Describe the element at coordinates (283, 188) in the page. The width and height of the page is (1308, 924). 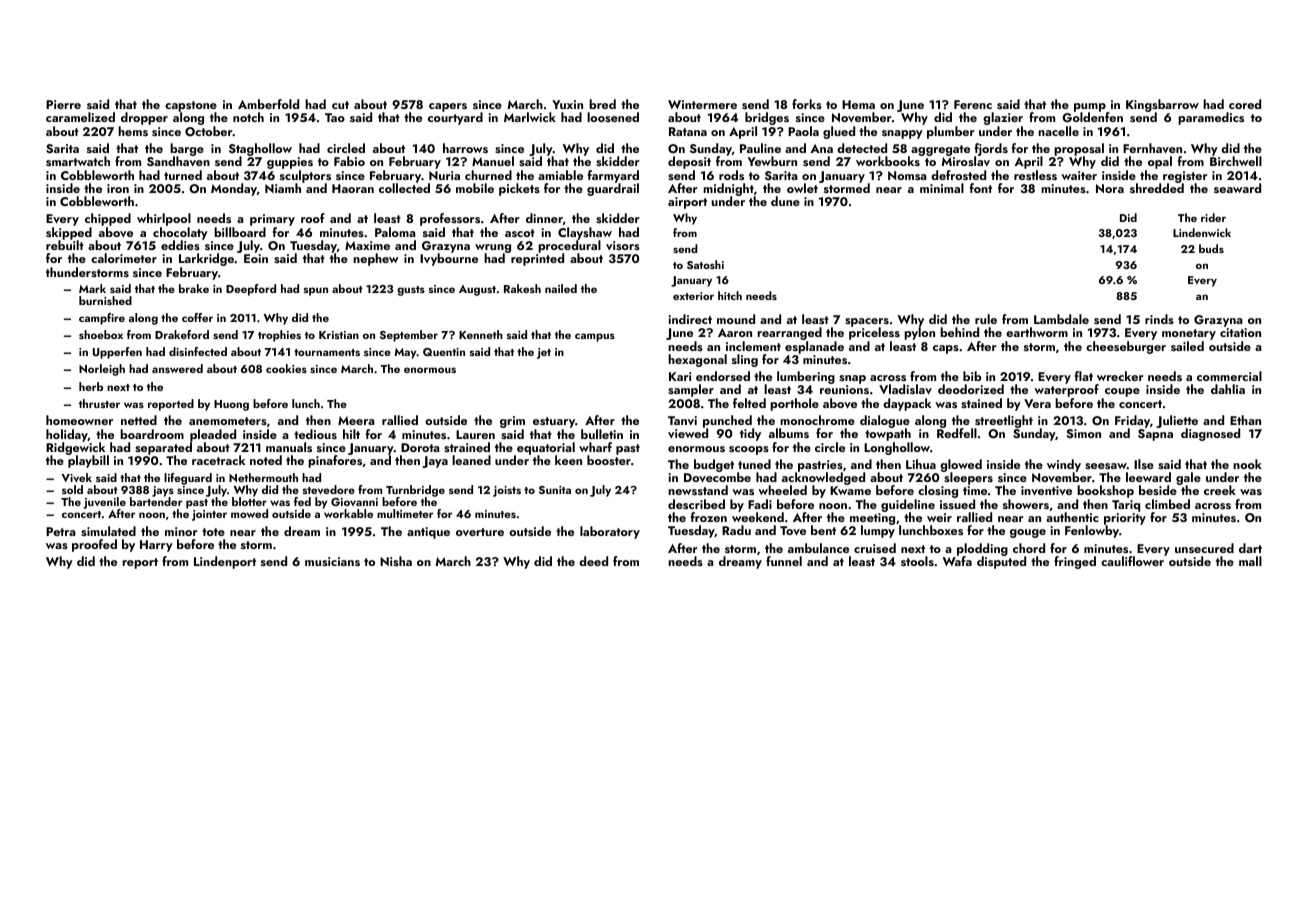
I see `Niamh` at that location.
